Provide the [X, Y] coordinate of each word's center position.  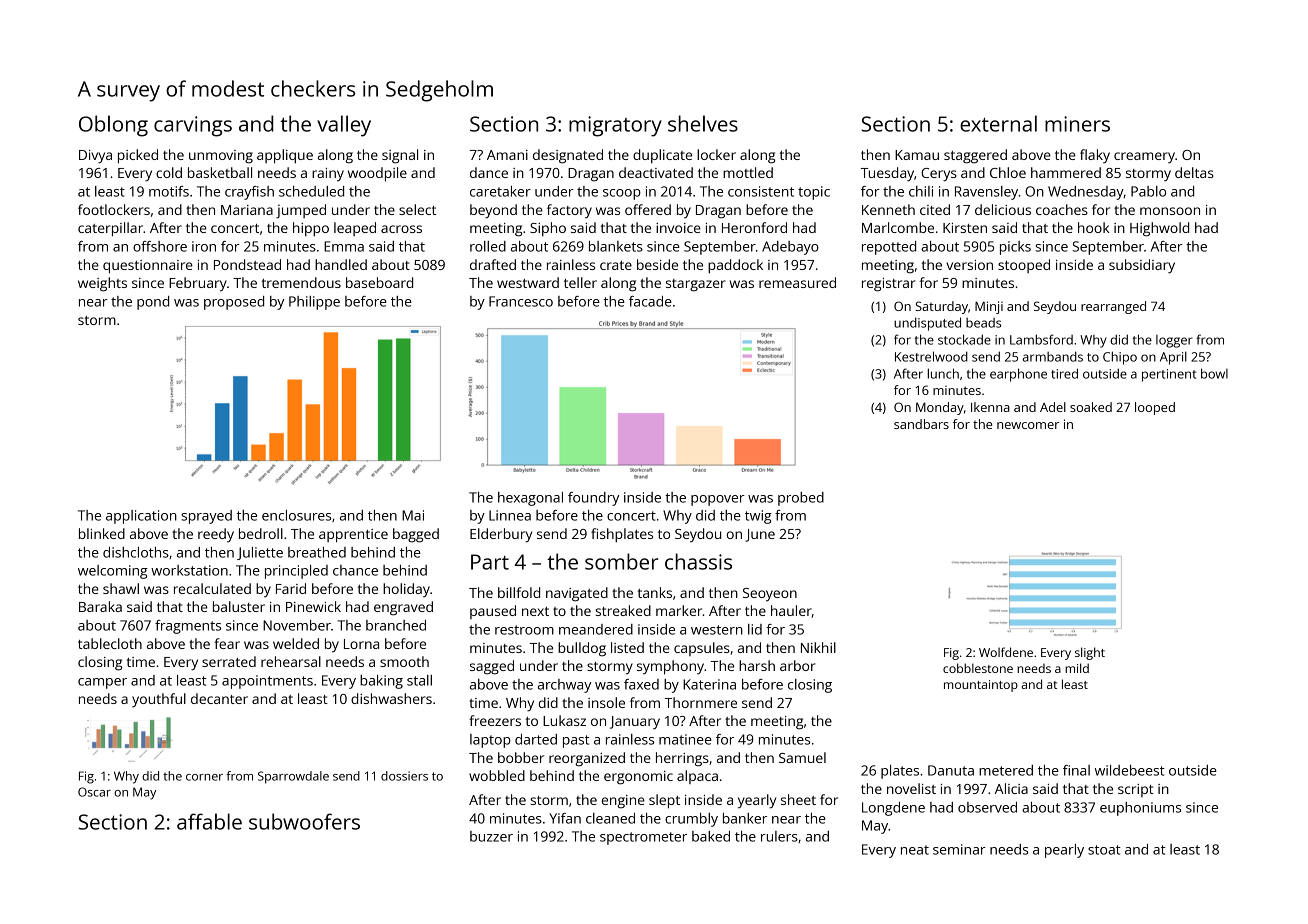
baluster [239, 606]
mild [1077, 668]
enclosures [296, 515]
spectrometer [643, 838]
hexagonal [530, 499]
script [1136, 790]
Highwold [1159, 229]
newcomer [1028, 425]
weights [102, 284]
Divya [95, 157]
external [998, 123]
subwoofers [304, 821]
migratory [615, 126]
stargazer [696, 285]
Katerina [709, 684]
